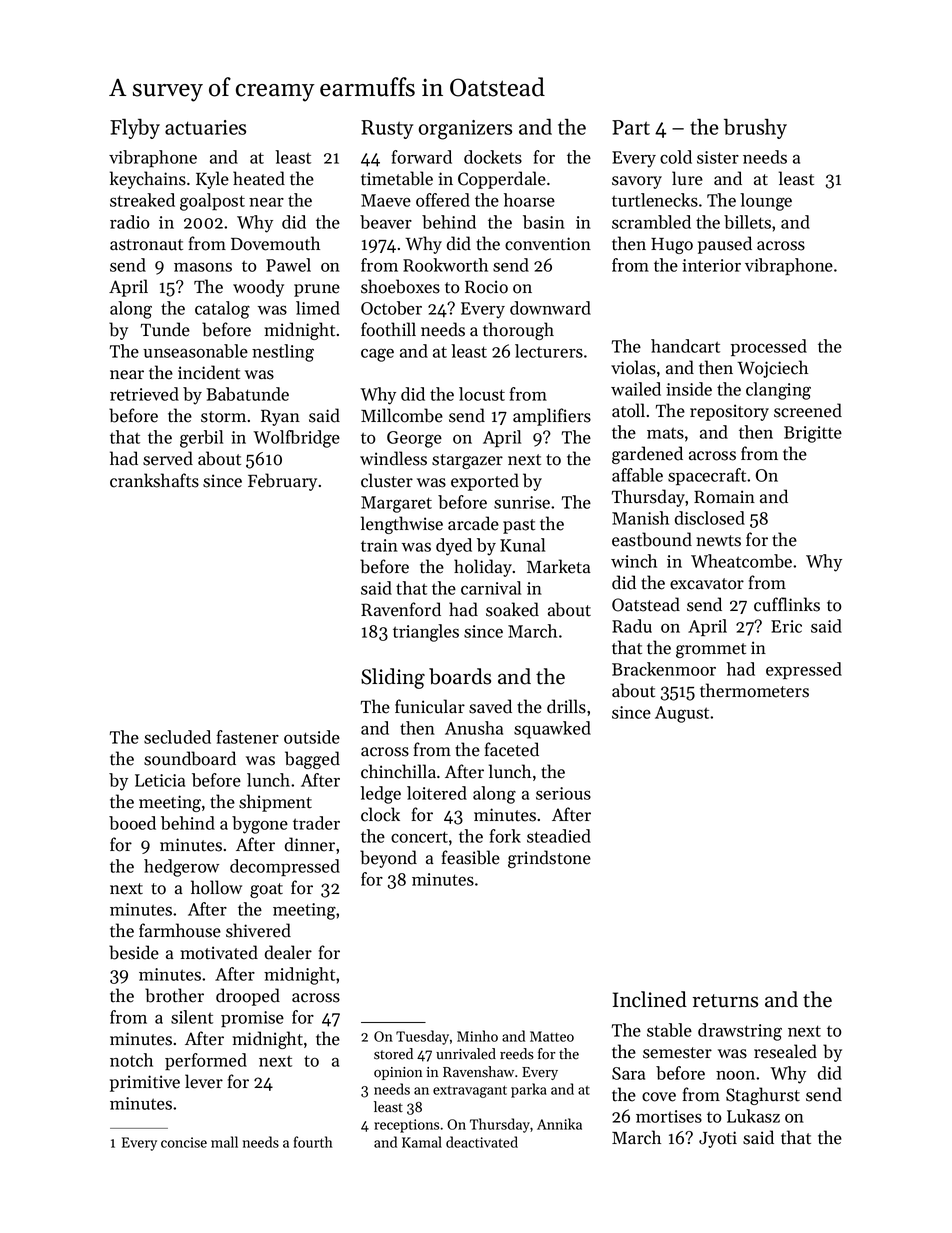  Describe the element at coordinates (145, 1083) in the screenshot. I see `primitive` at that location.
